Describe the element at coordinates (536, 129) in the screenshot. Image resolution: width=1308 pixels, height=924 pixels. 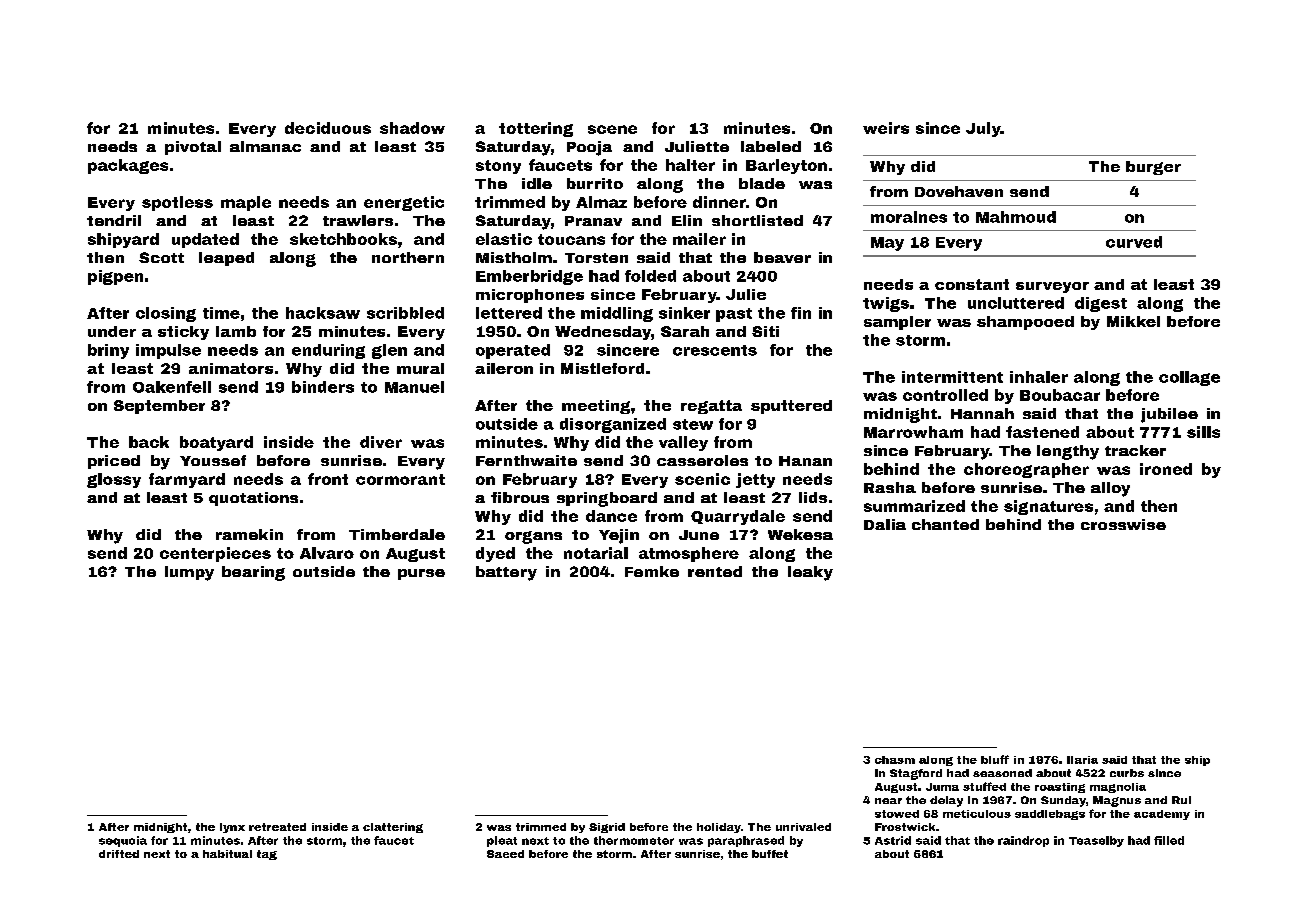
I see `tottering` at that location.
